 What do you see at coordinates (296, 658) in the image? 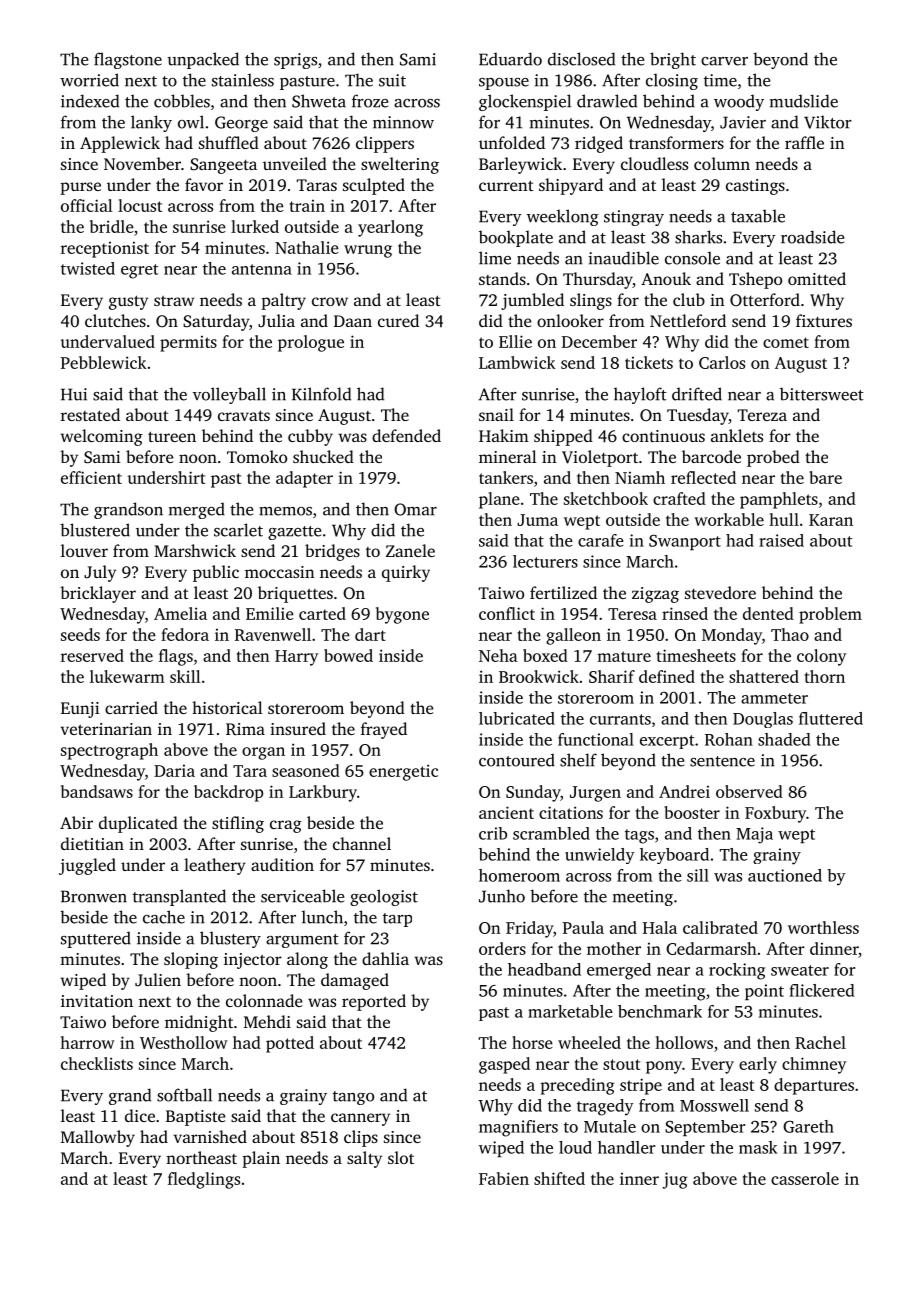
I see `Harry` at bounding box center [296, 658].
